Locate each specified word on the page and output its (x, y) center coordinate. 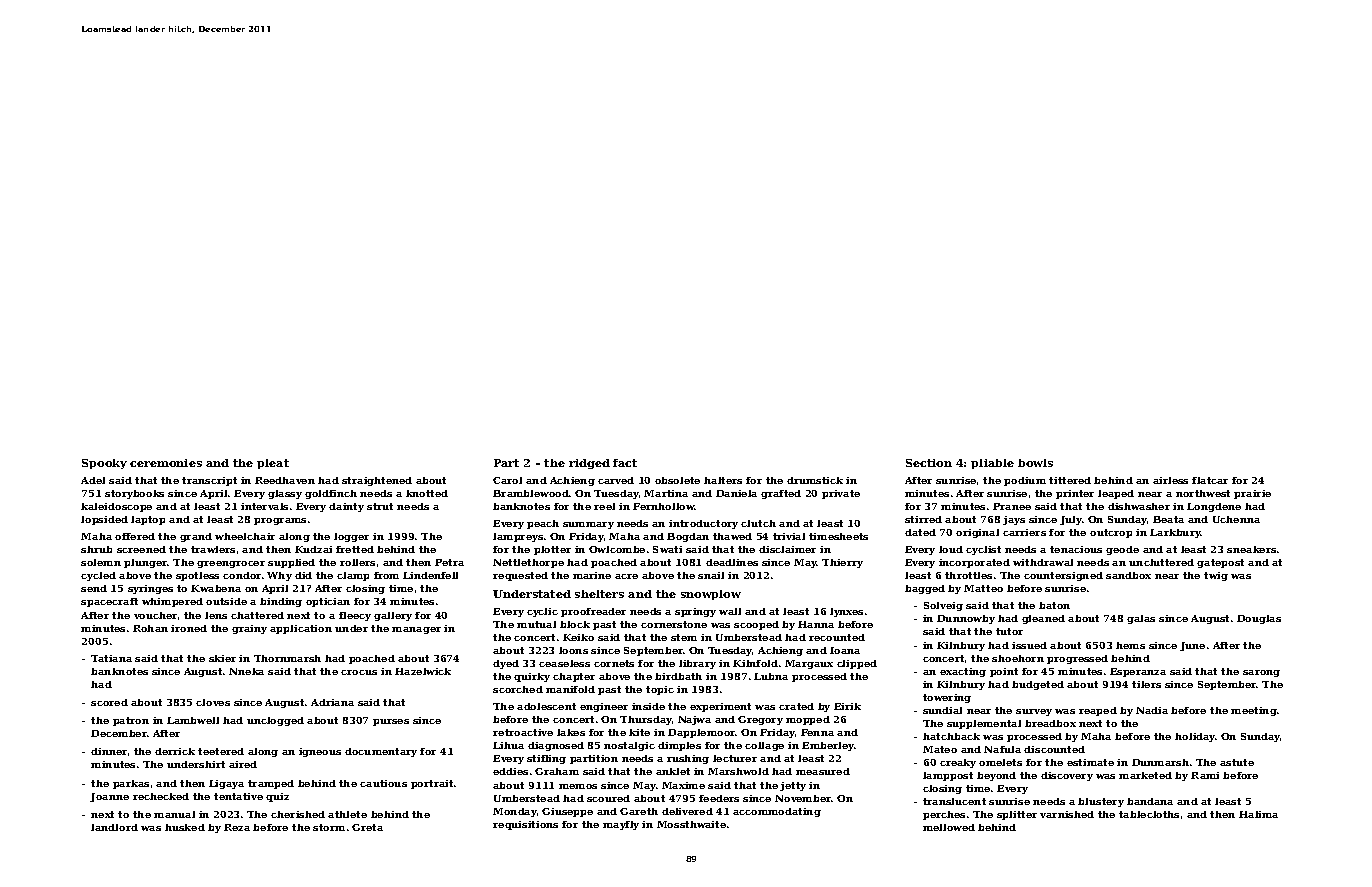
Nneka (246, 671)
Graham (557, 771)
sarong (1261, 673)
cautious (383, 783)
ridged (589, 464)
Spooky (104, 464)
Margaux (809, 664)
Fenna (817, 732)
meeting (1254, 711)
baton (1054, 605)
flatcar (1210, 480)
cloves (213, 702)
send (94, 588)
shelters (599, 594)
